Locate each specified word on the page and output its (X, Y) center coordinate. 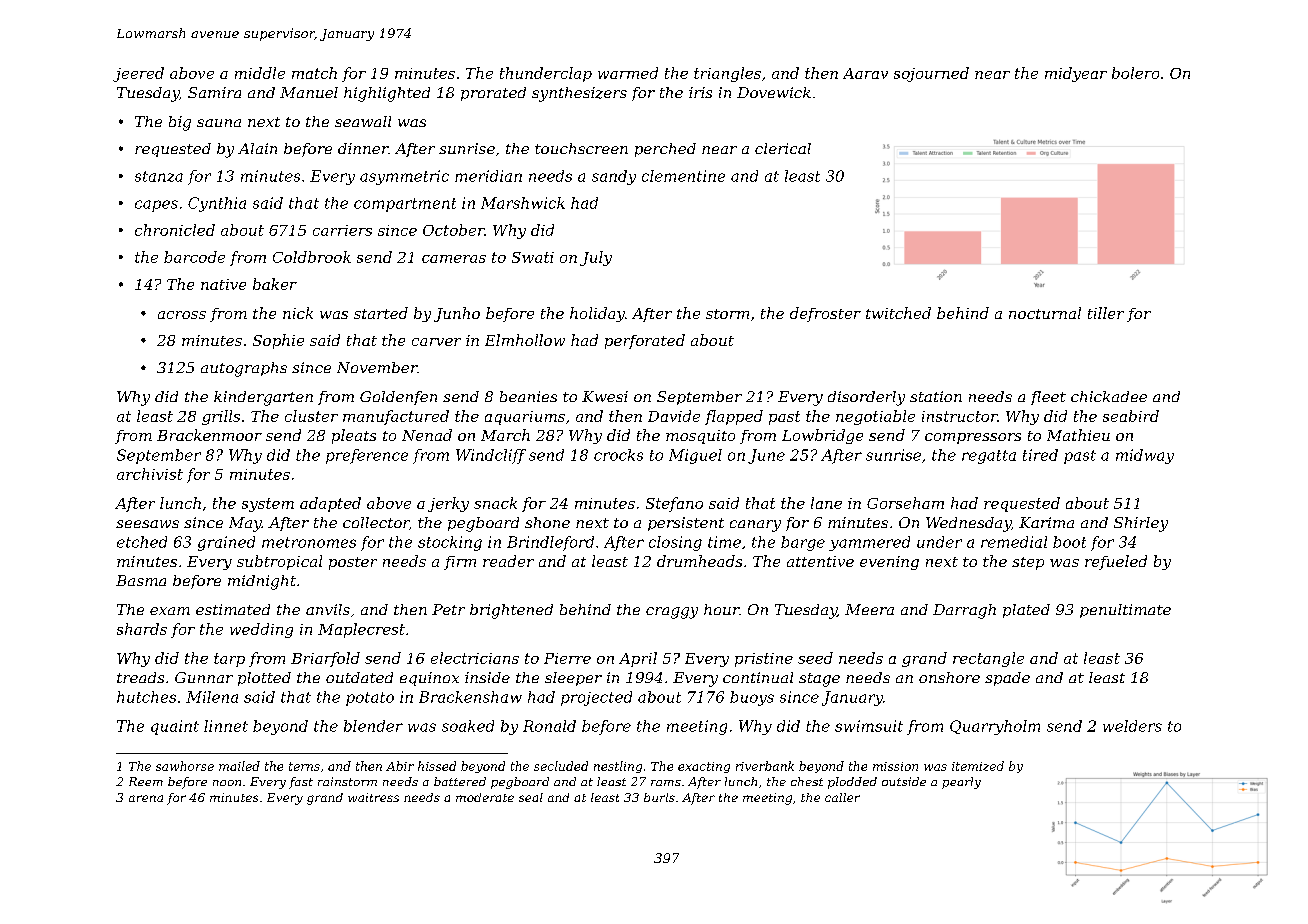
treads (140, 677)
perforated (645, 341)
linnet (226, 726)
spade (1007, 679)
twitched (898, 313)
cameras (454, 259)
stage (819, 680)
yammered (869, 543)
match (314, 73)
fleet (1048, 398)
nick (298, 313)
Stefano (674, 504)
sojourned (931, 74)
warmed (628, 73)
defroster (825, 314)
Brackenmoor (209, 435)
